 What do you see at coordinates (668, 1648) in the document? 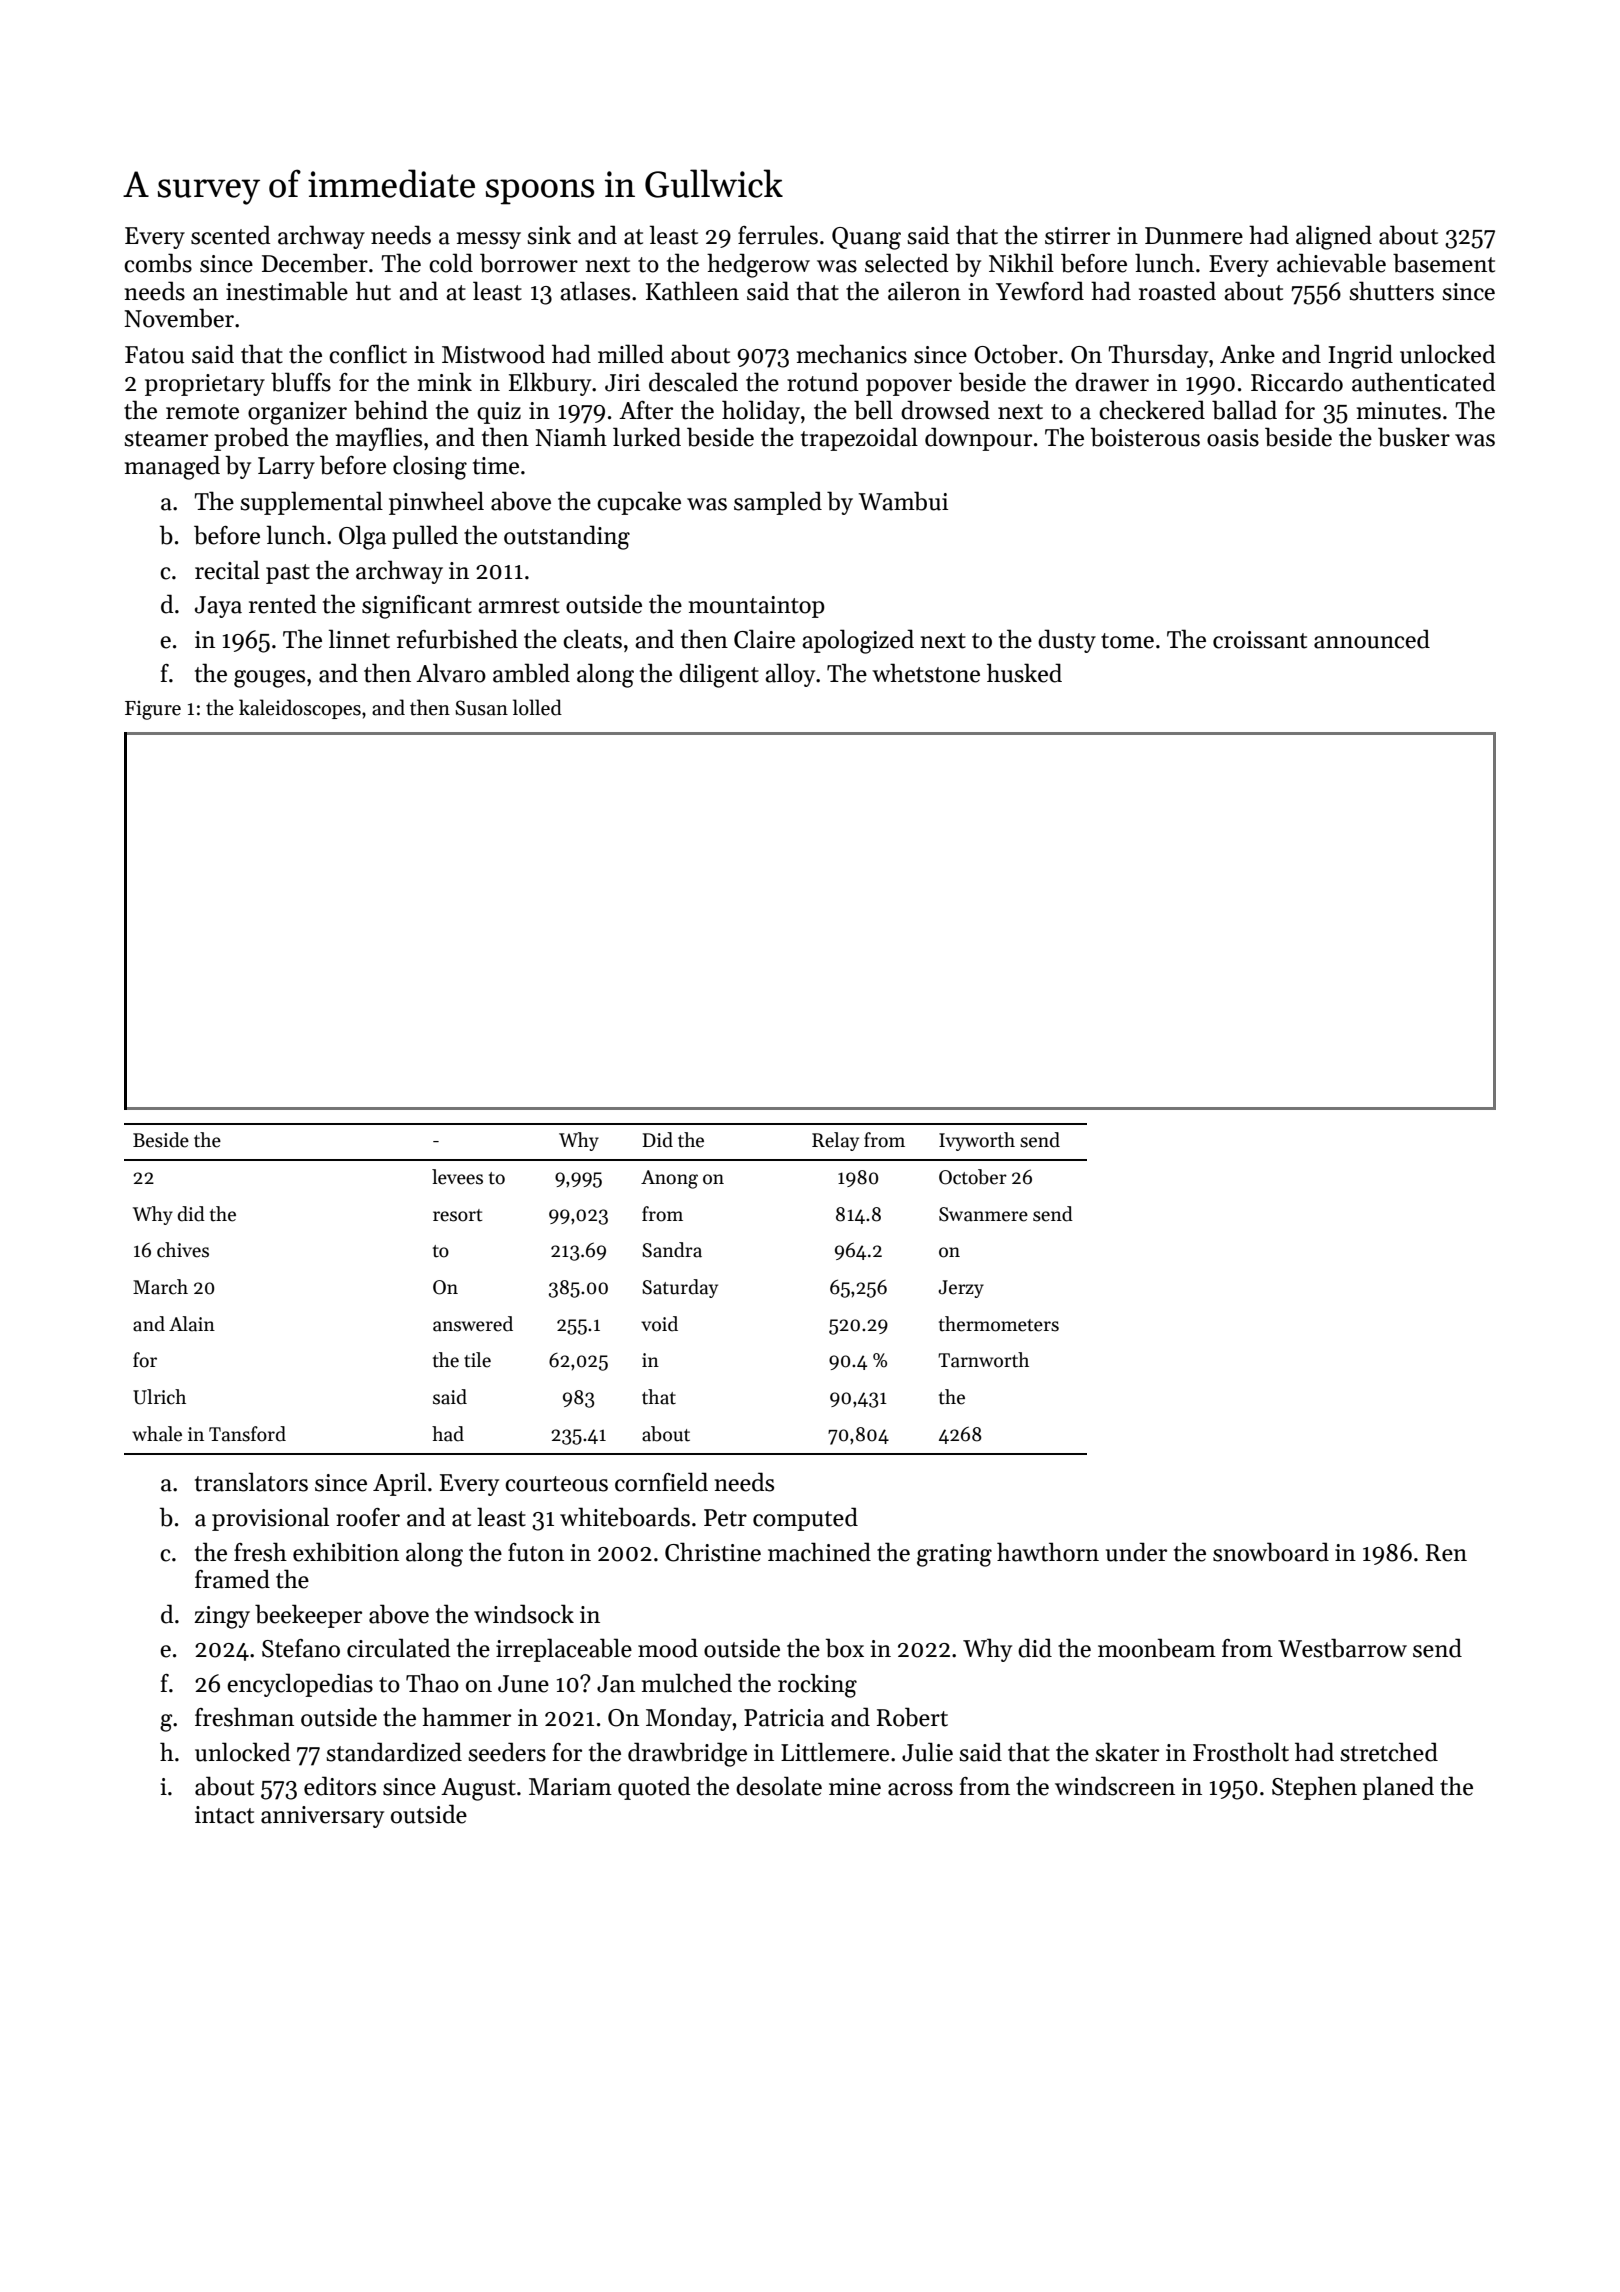
I see `mood` at bounding box center [668, 1648].
